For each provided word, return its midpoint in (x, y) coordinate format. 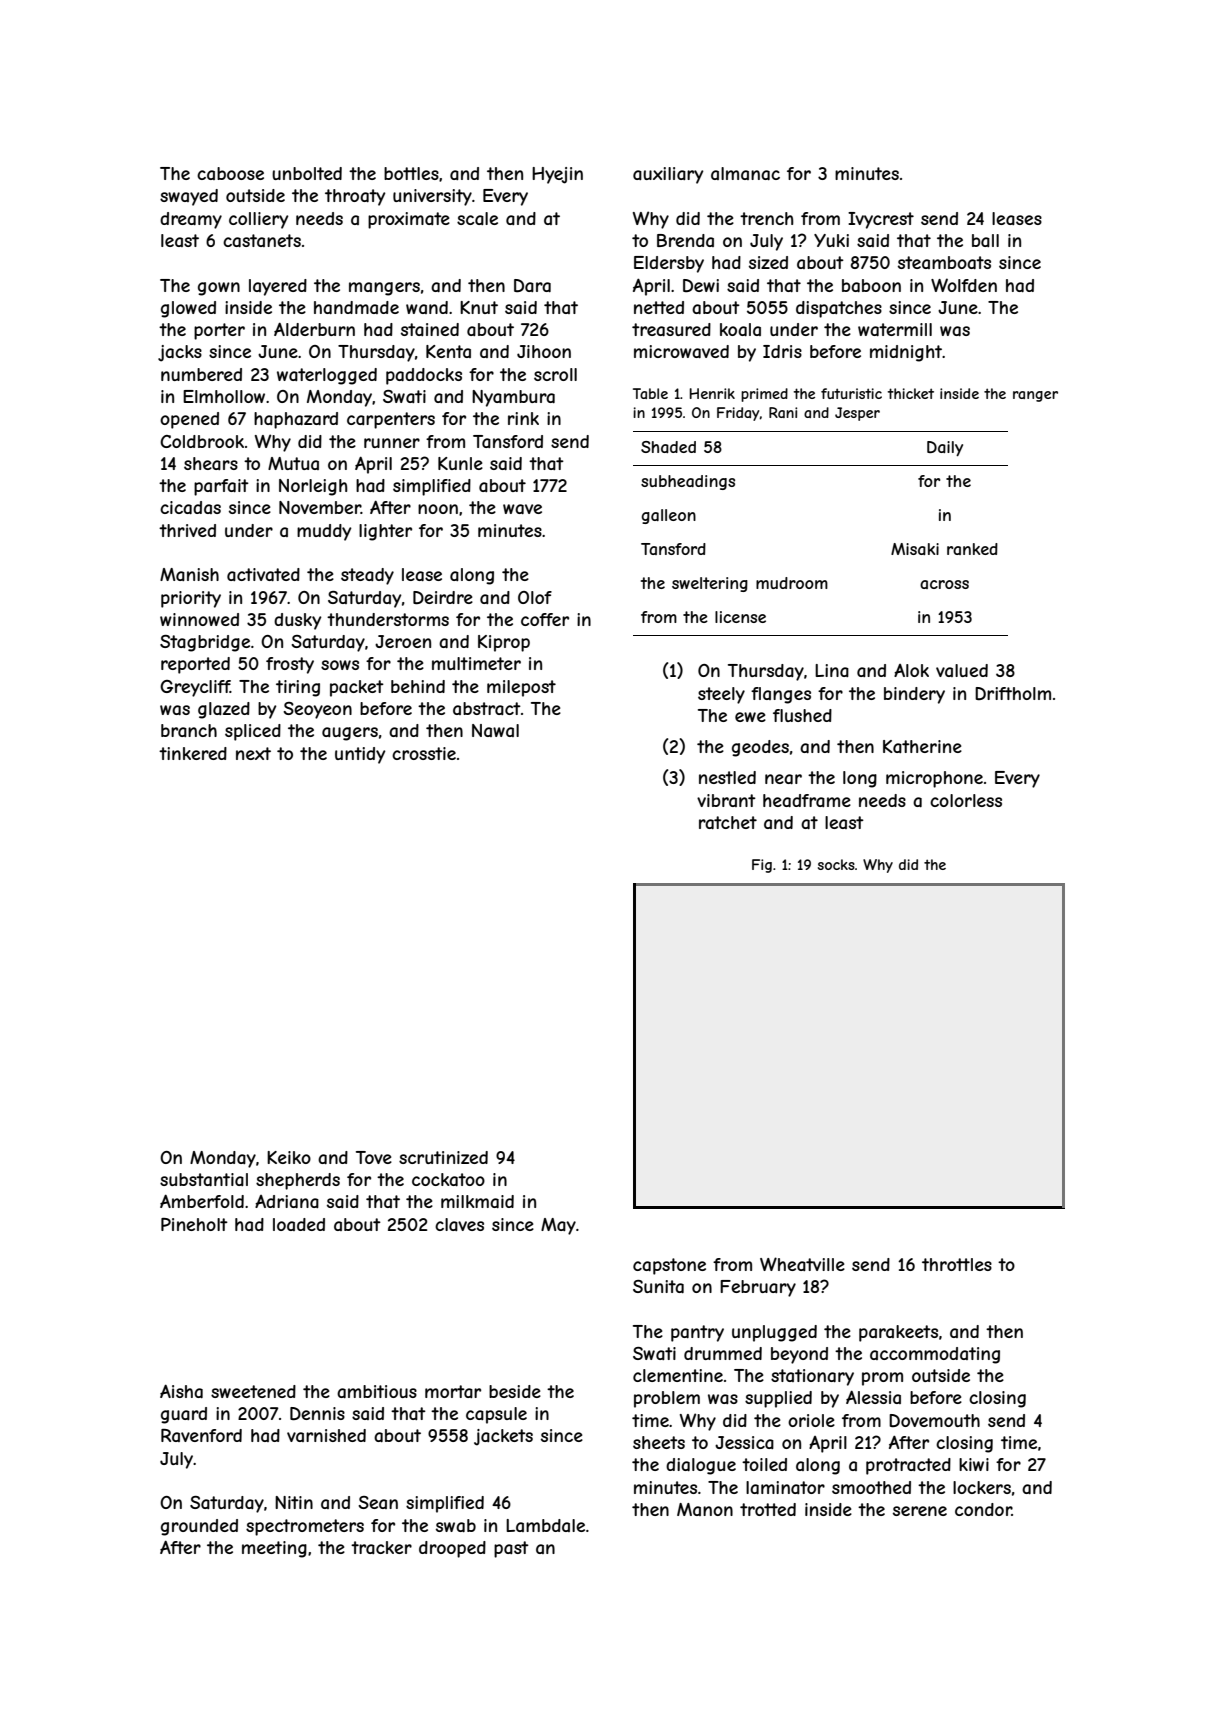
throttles (957, 1264)
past (511, 1549)
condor (983, 1509)
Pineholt (194, 1224)
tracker (381, 1547)
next (253, 753)
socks (836, 864)
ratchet (728, 822)
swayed (189, 197)
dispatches (839, 309)
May (558, 1226)
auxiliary (668, 175)
